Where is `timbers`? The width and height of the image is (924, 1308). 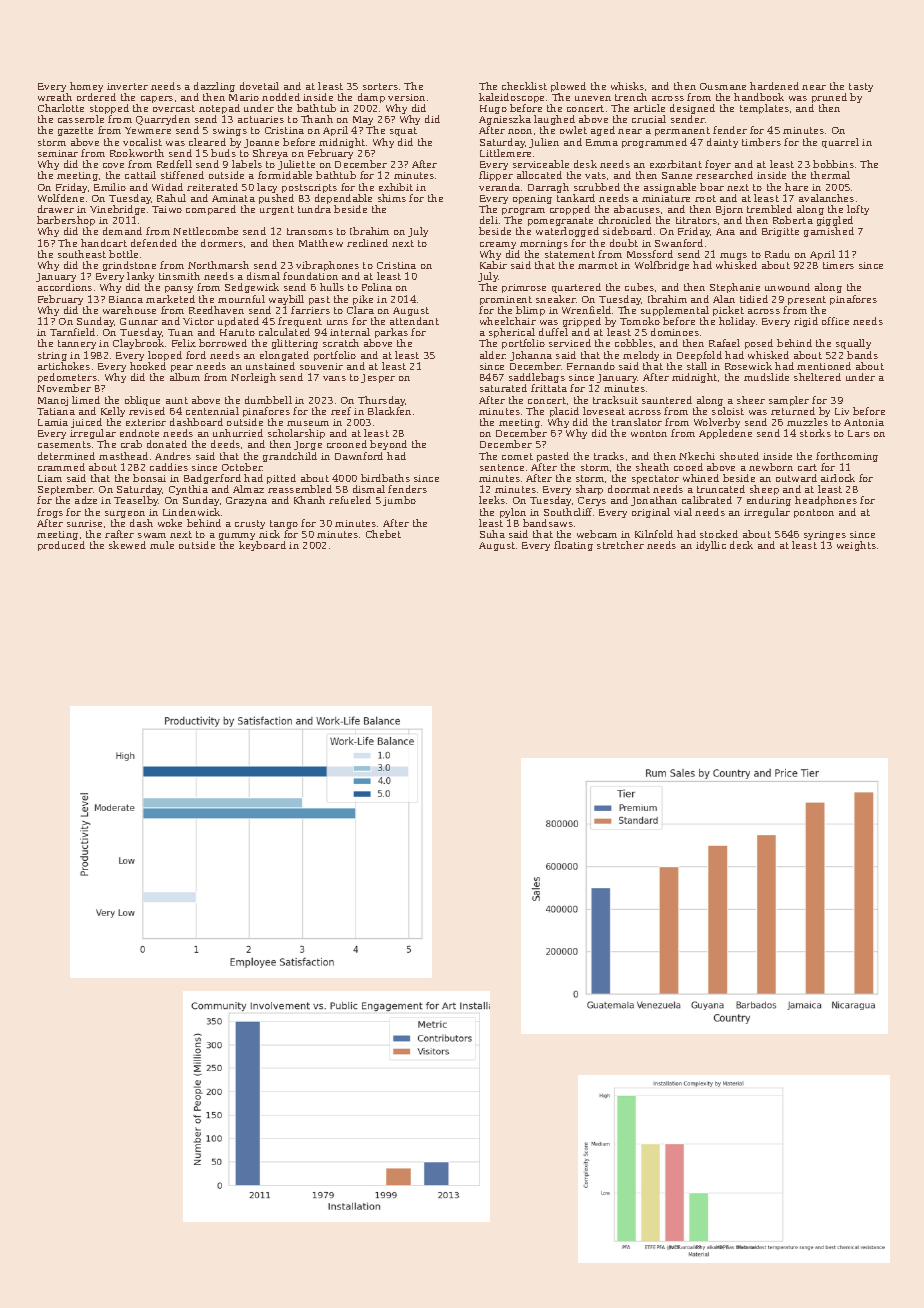 timbers is located at coordinates (761, 142).
